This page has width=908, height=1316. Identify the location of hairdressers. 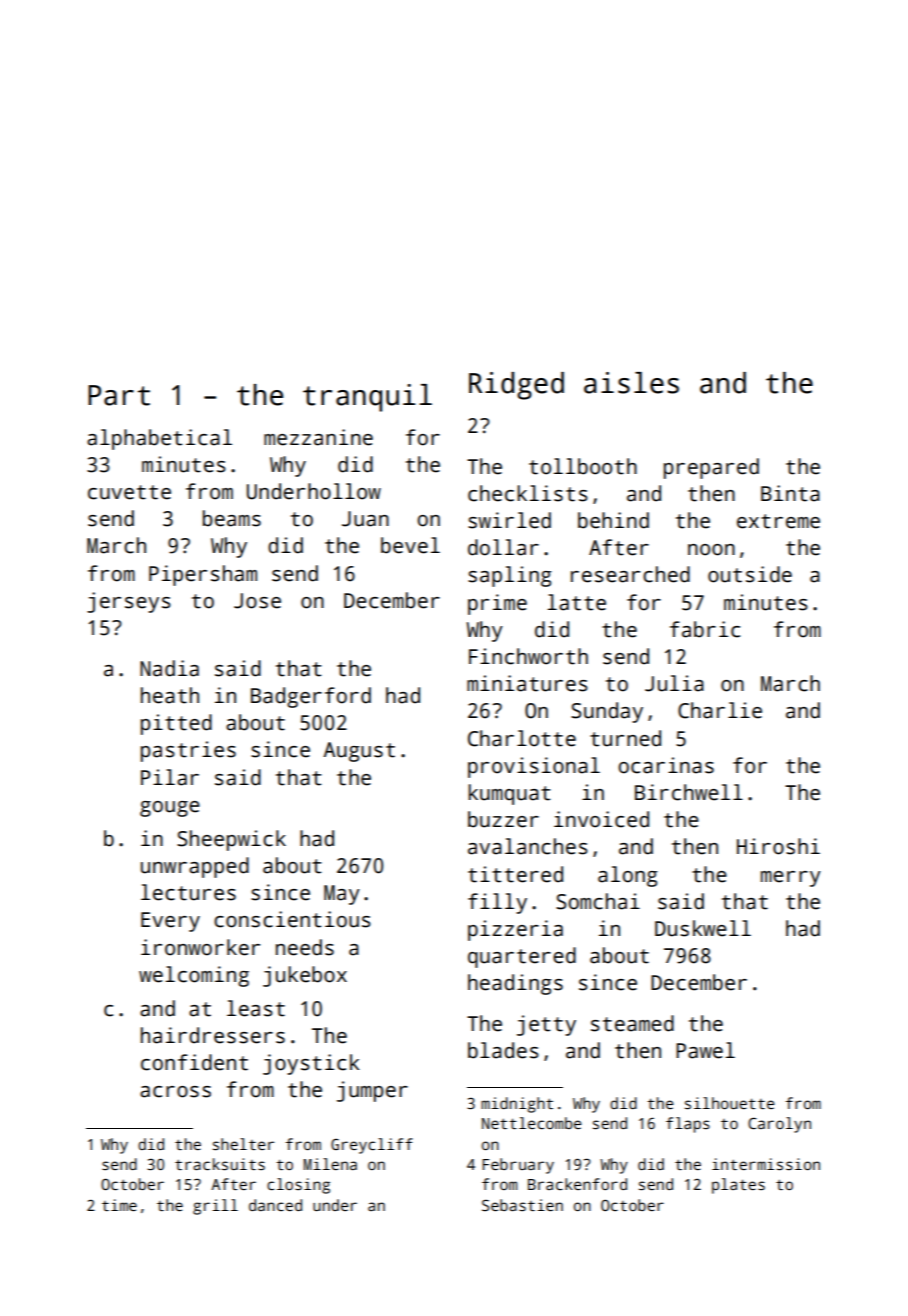
(213, 1035).
